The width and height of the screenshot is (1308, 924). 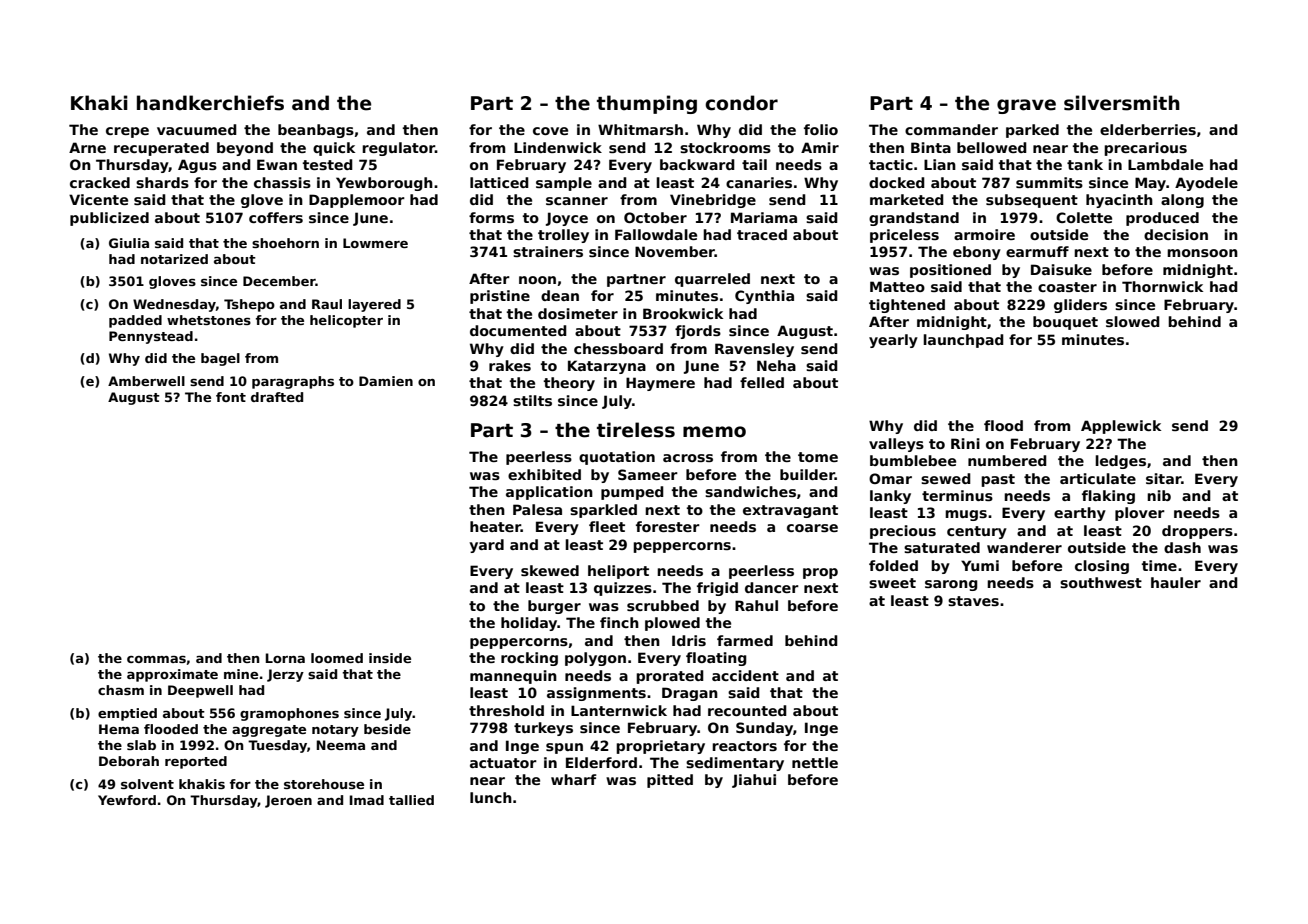 I want to click on rocking, so click(x=529, y=659).
